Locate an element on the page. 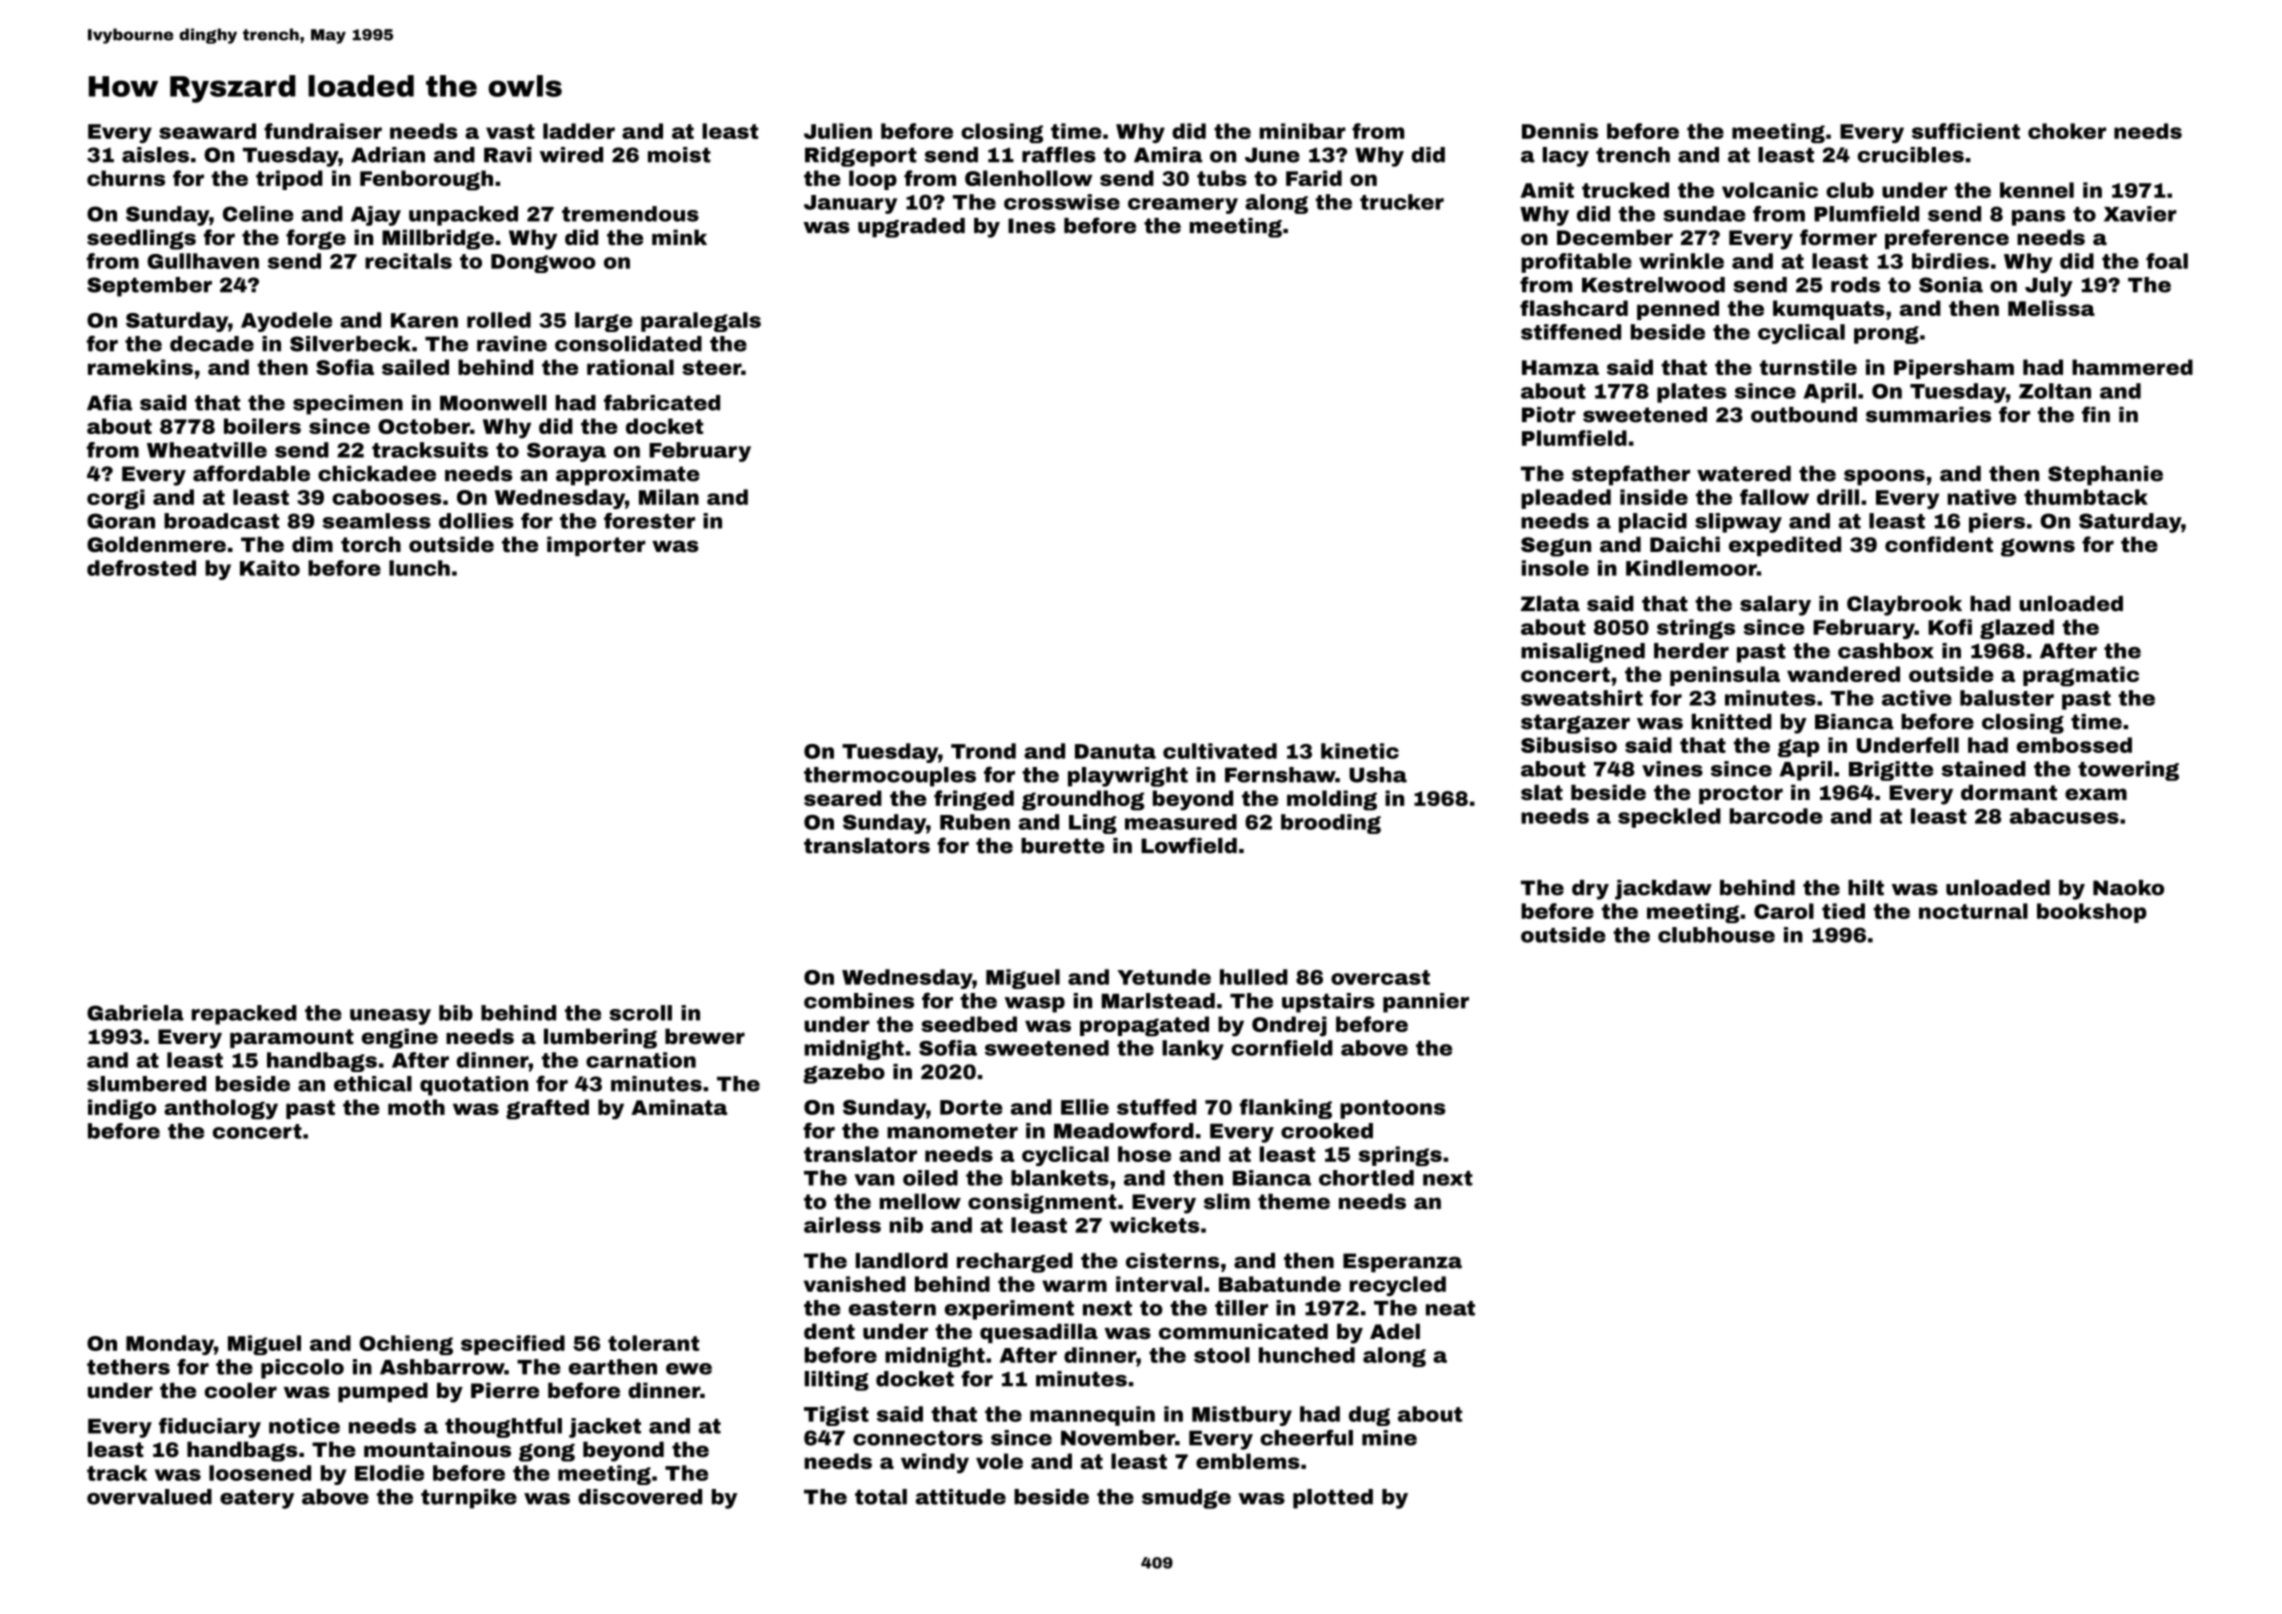  forester is located at coordinates (649, 521).
